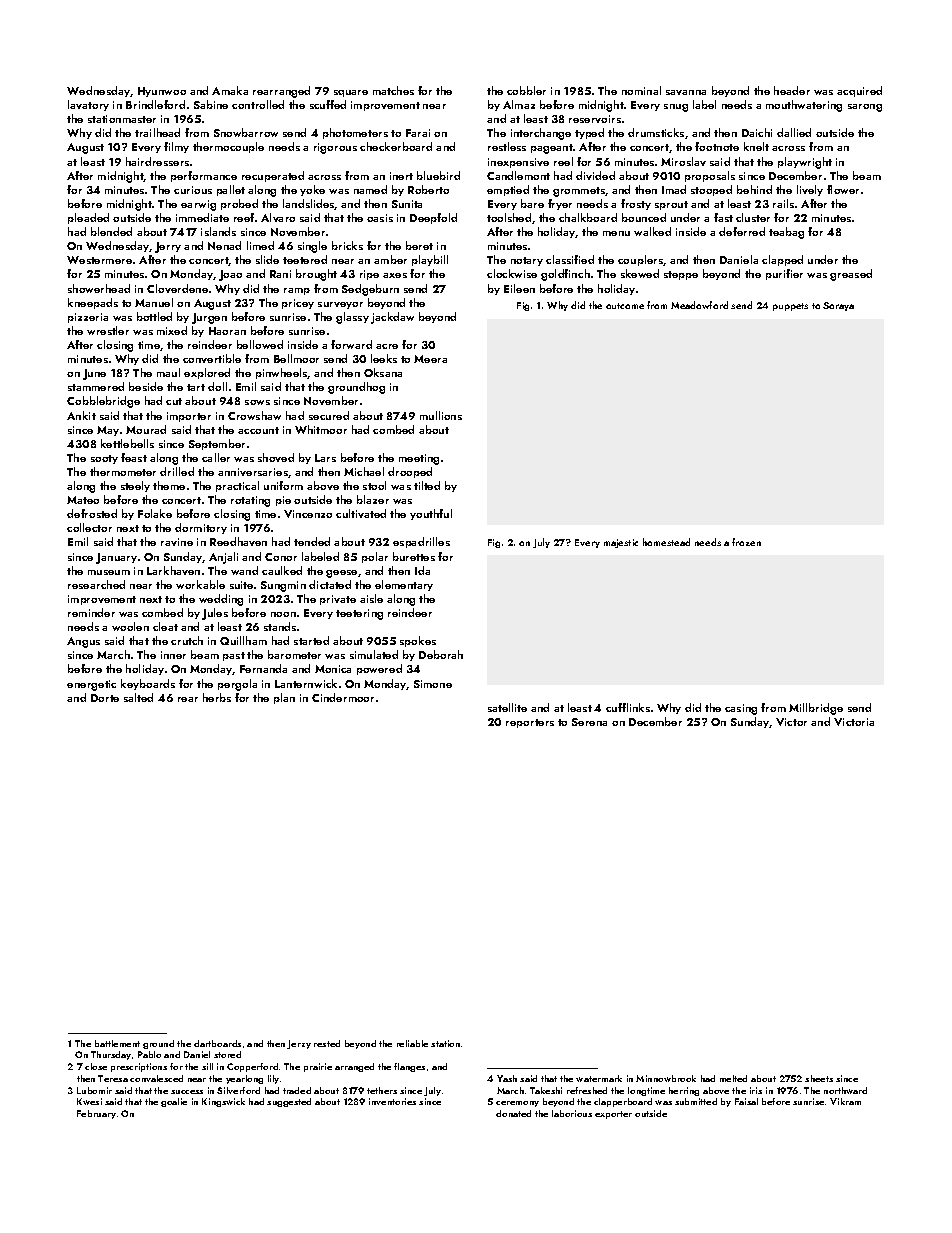  Describe the element at coordinates (217, 1043) in the page. I see `dartboards` at that location.
